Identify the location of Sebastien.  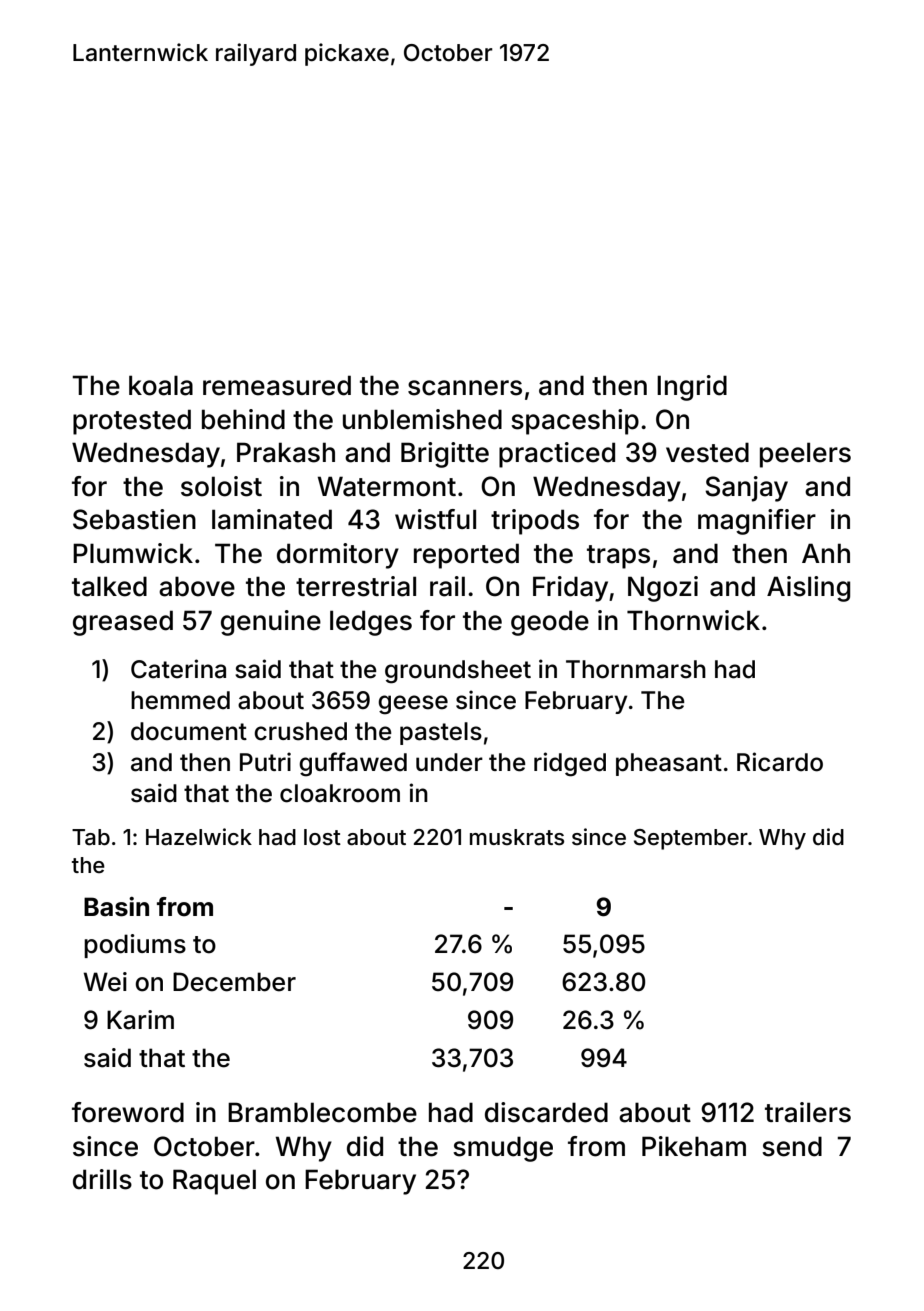
(134, 519).
